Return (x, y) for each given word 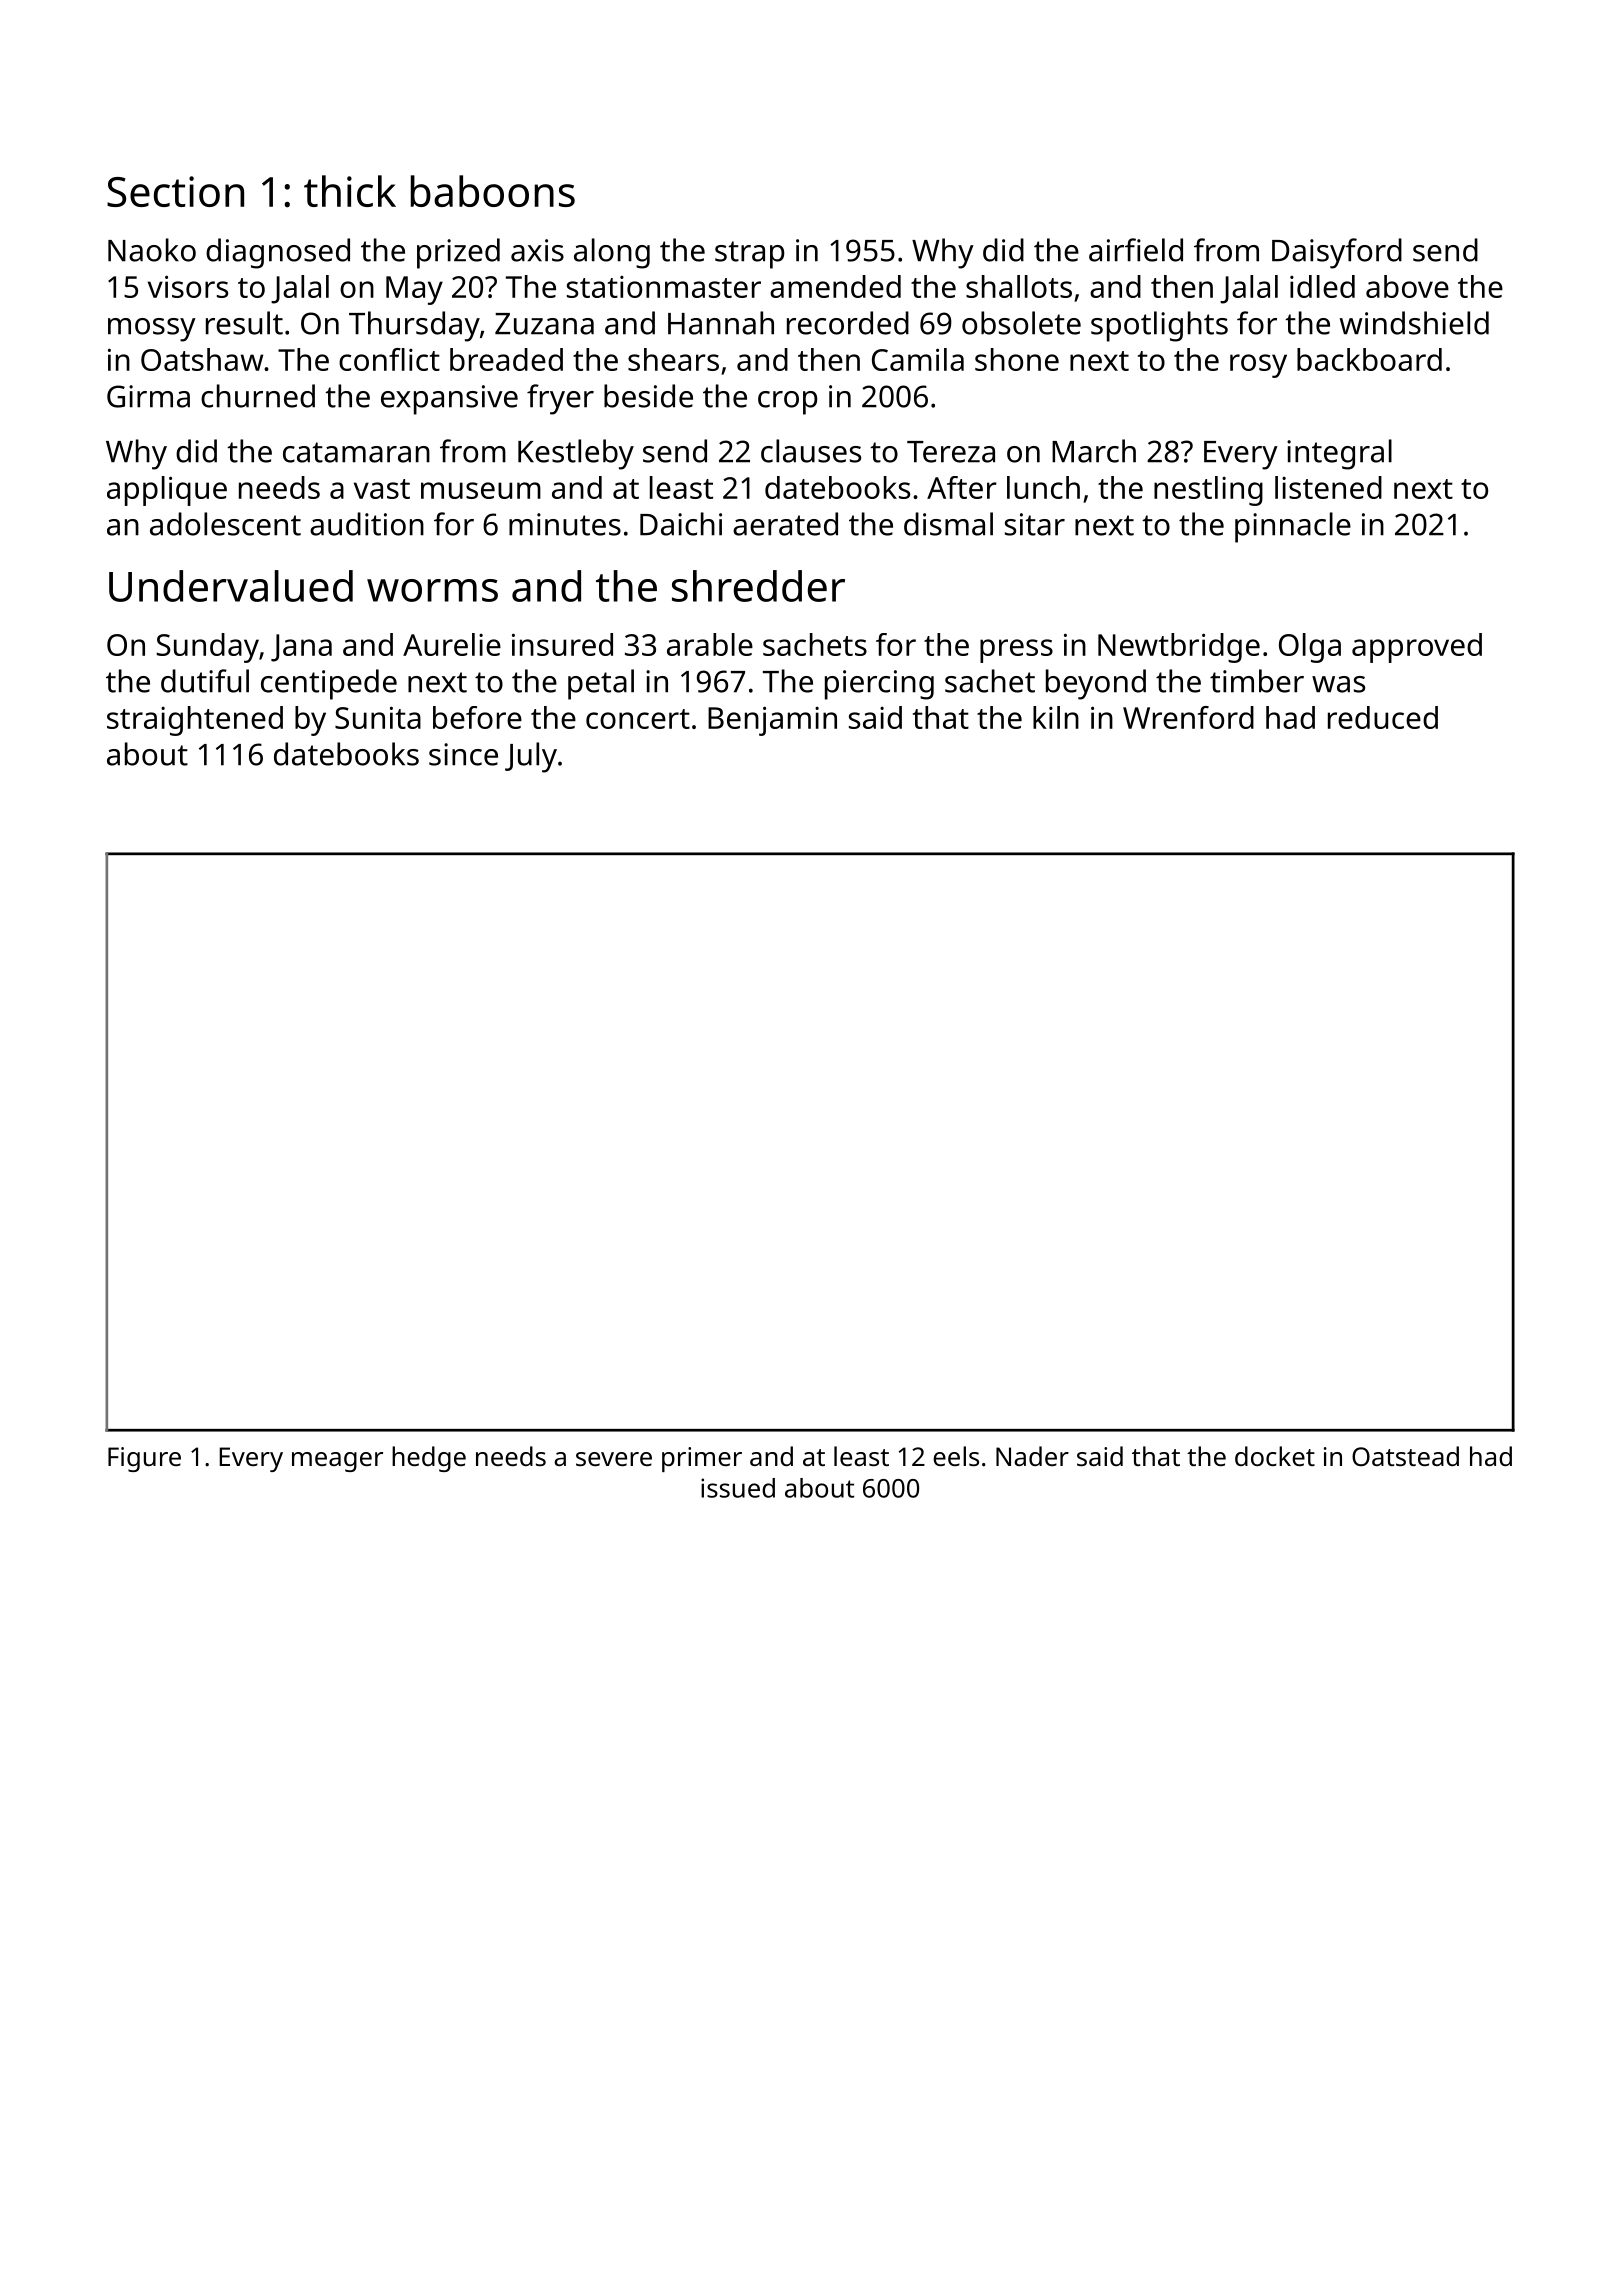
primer (702, 1459)
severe (614, 1459)
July (531, 757)
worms (432, 590)
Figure (144, 1459)
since (463, 754)
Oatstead (1405, 1456)
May (414, 290)
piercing (879, 685)
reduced (1383, 717)
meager (337, 1462)
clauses (811, 451)
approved (1417, 648)
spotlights (1159, 326)
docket (1275, 1456)
